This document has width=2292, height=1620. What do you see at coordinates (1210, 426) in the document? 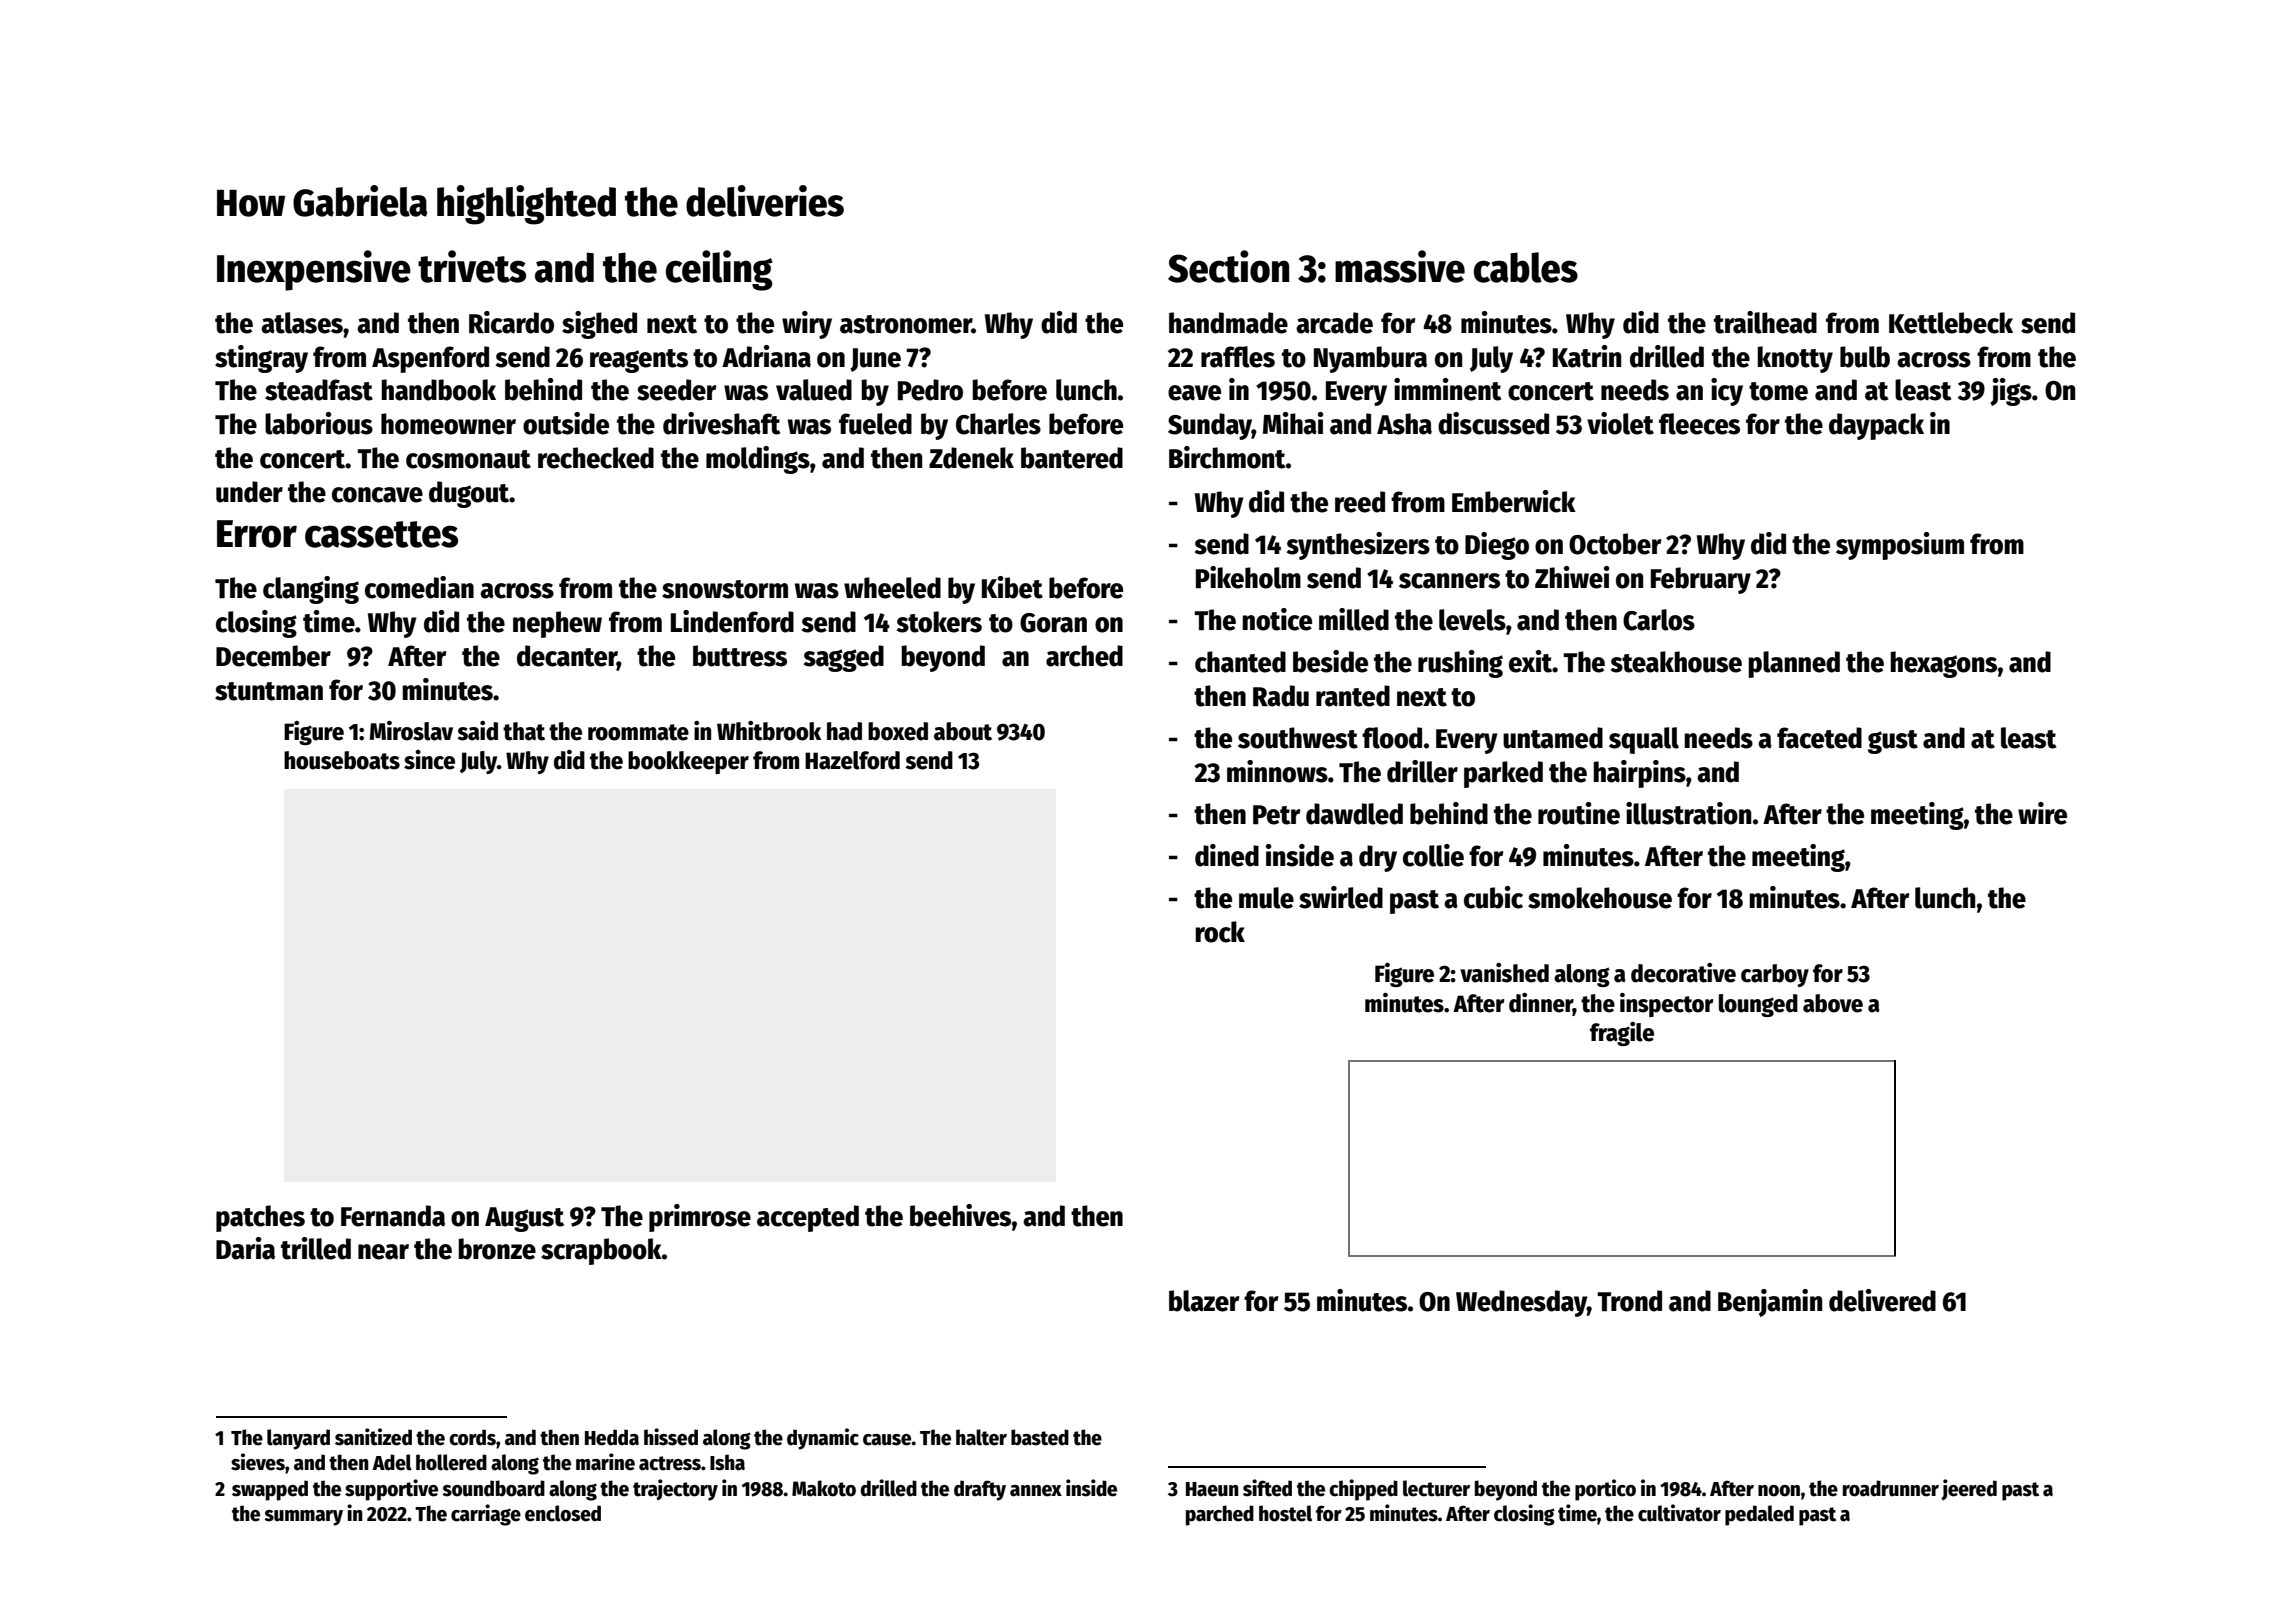
I see `Sunday` at bounding box center [1210, 426].
